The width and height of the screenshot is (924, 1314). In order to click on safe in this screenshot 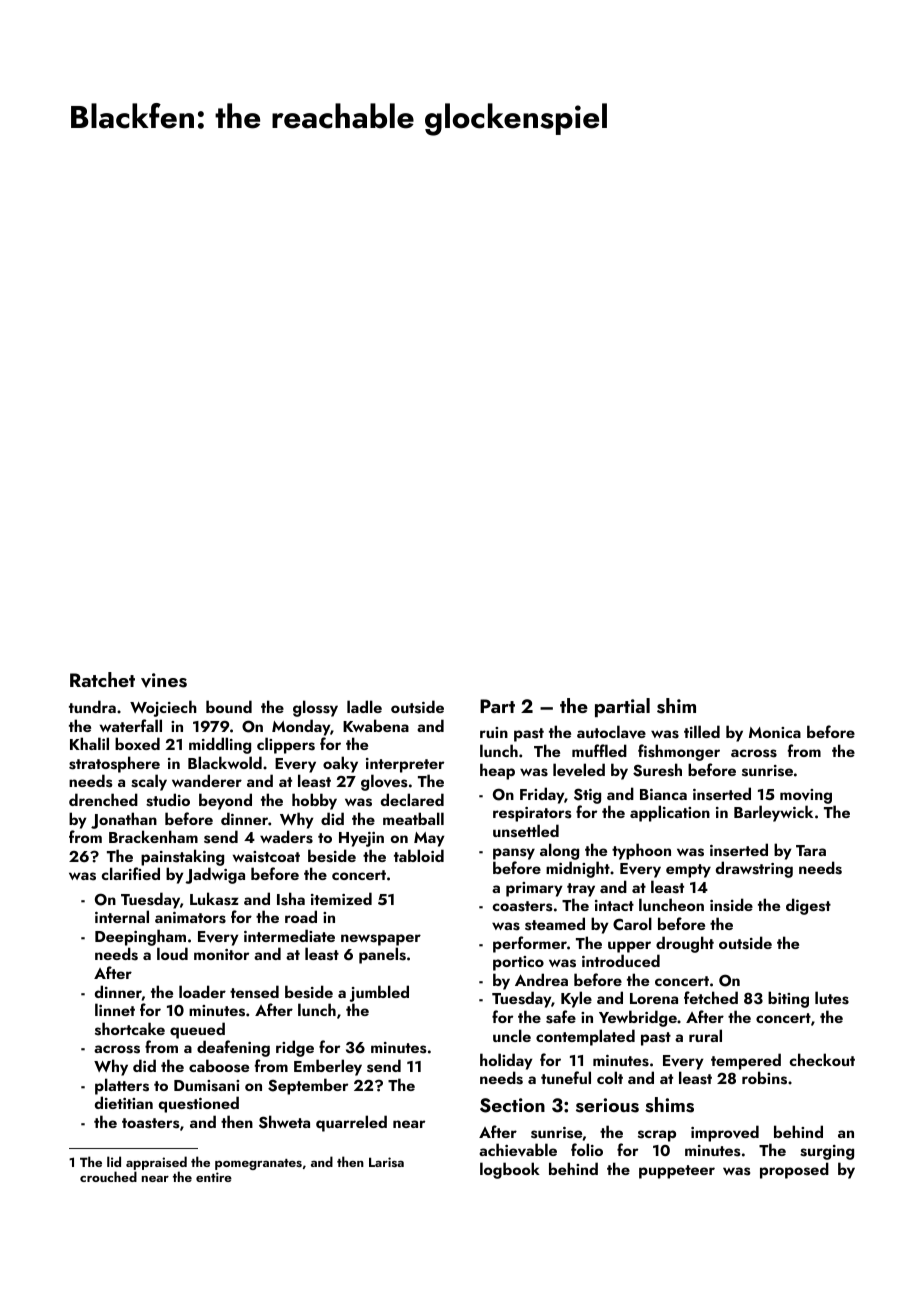, I will do `click(561, 1017)`.
